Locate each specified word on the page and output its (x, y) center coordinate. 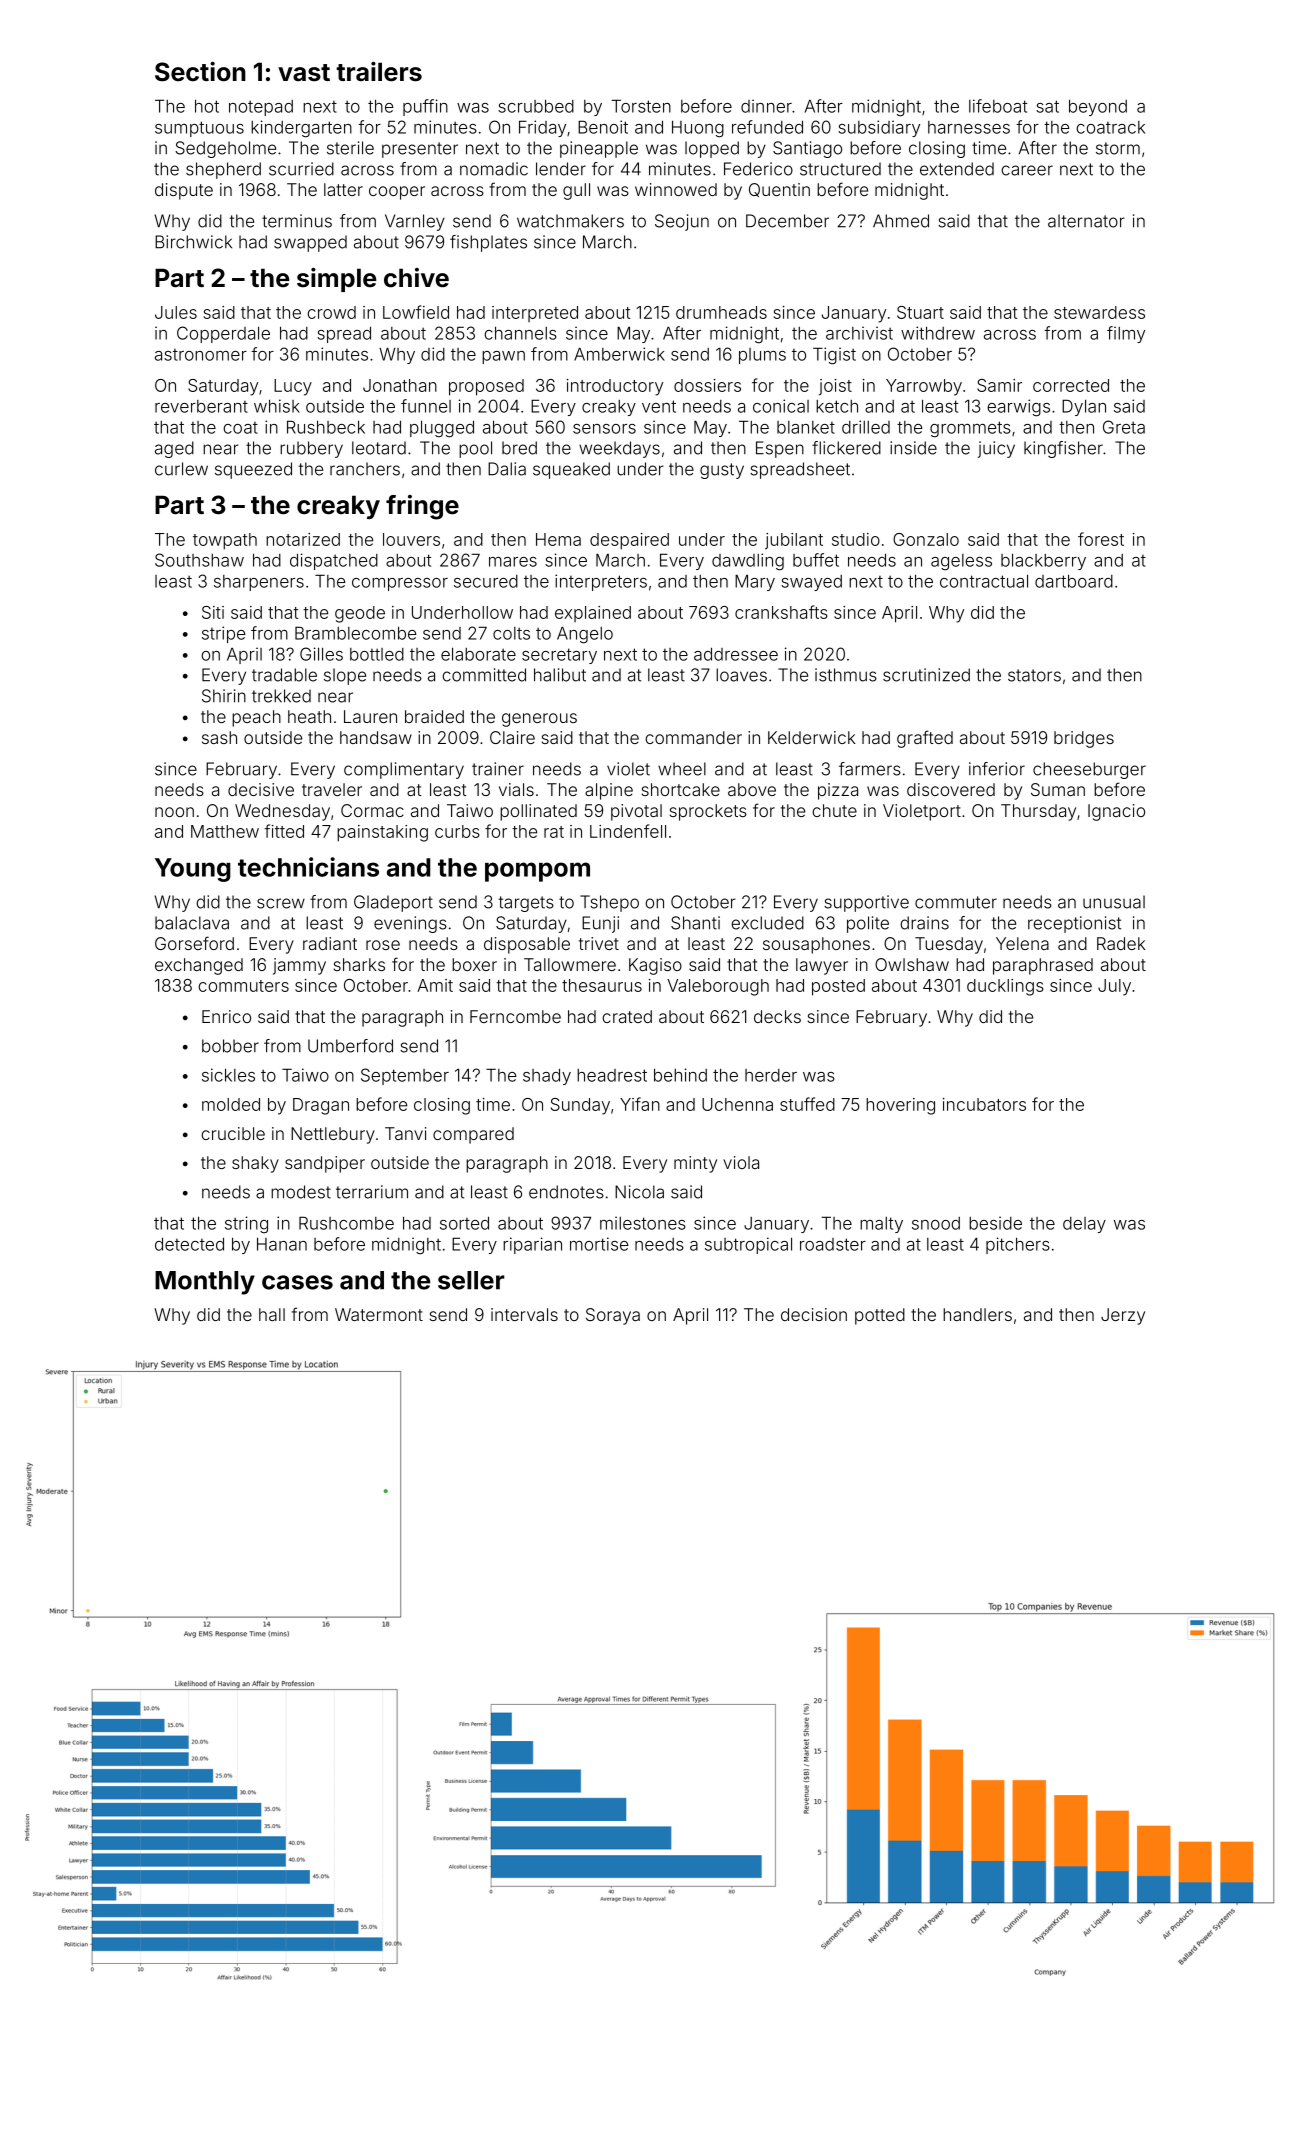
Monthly (205, 1283)
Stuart (920, 312)
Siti (213, 612)
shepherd (223, 170)
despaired (629, 541)
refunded (767, 127)
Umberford (350, 1046)
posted (838, 987)
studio (856, 539)
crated (627, 1016)
